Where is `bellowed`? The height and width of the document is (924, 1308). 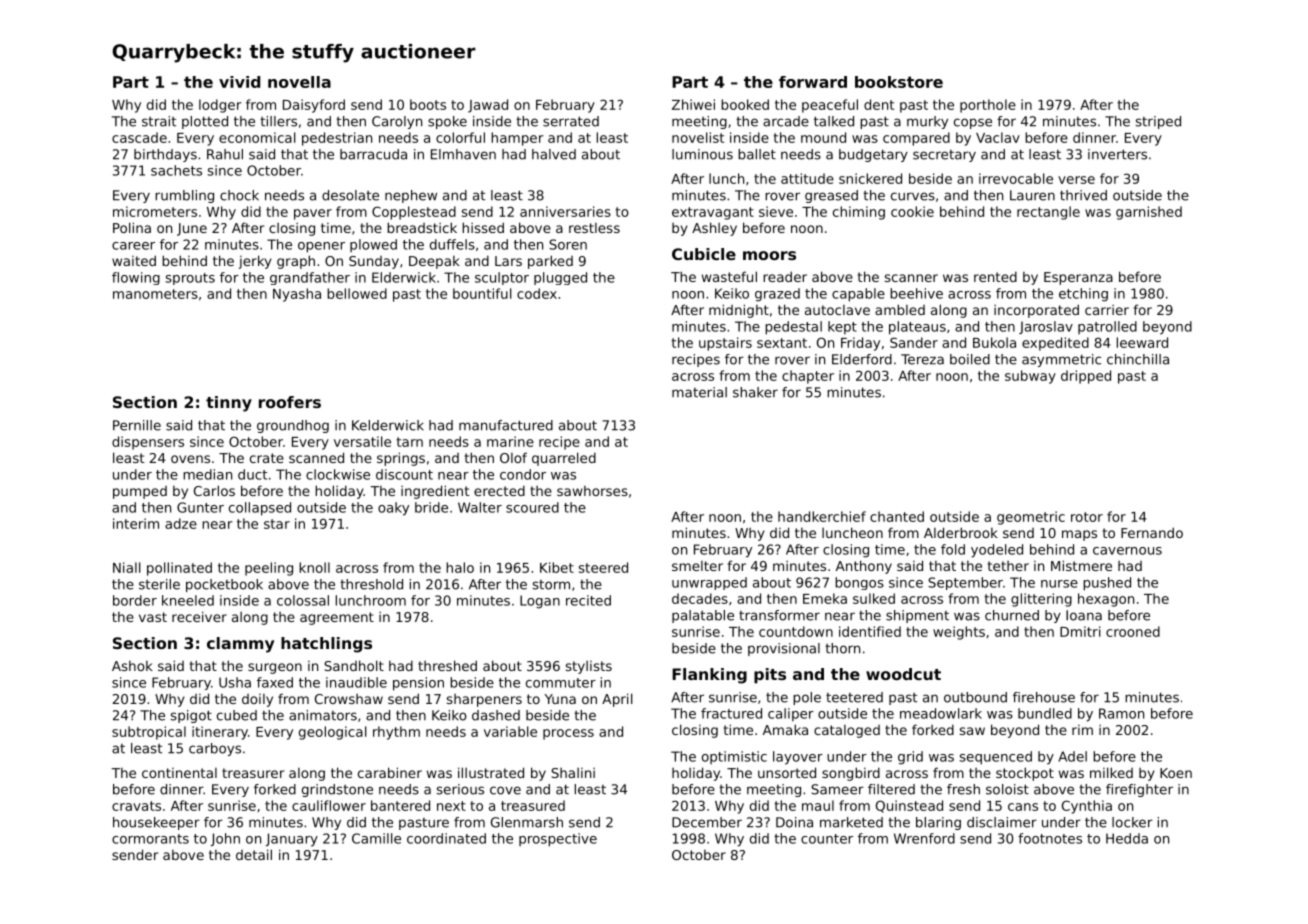 bellowed is located at coordinates (357, 293).
